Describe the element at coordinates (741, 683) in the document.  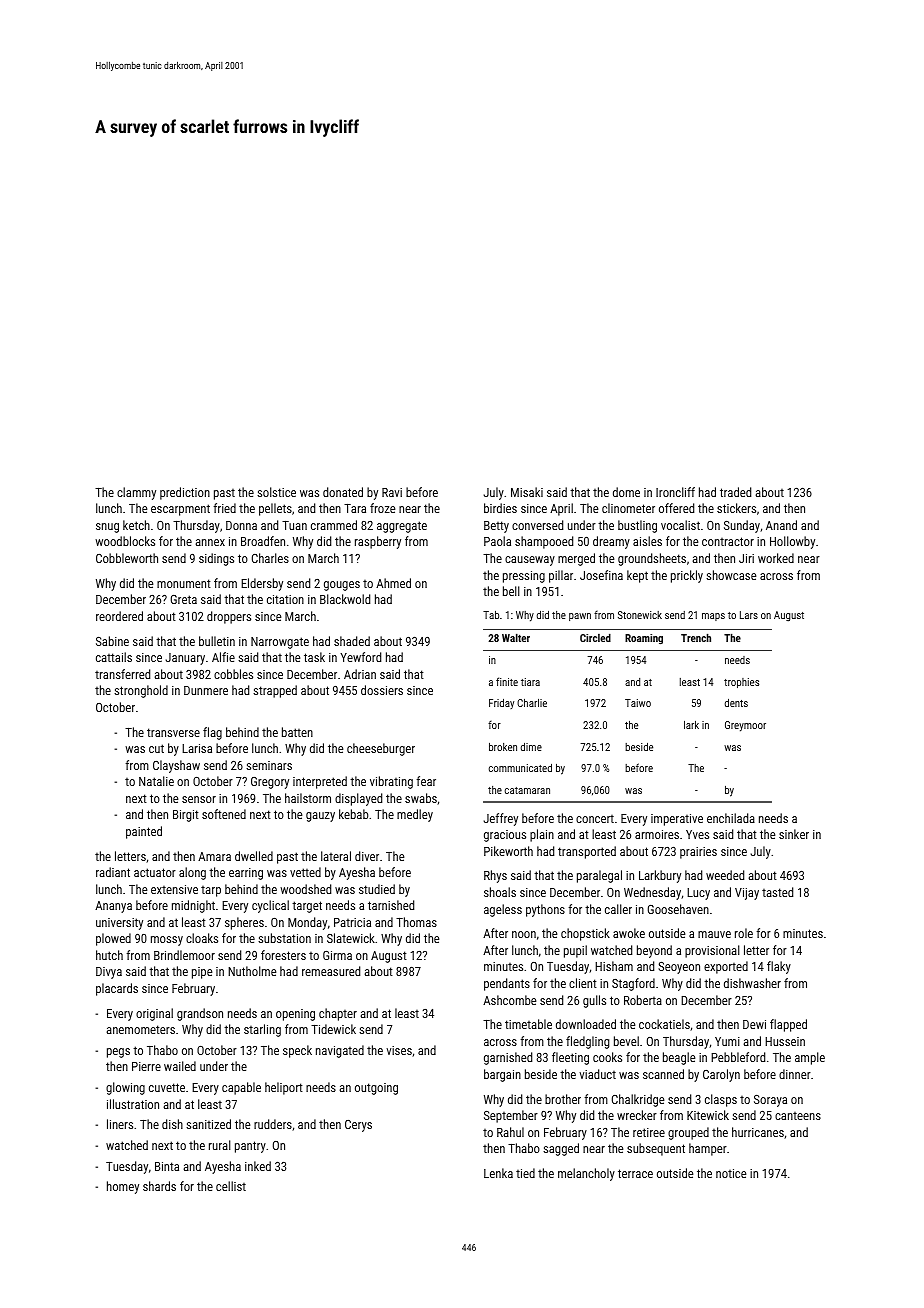
I see `trophies` at that location.
